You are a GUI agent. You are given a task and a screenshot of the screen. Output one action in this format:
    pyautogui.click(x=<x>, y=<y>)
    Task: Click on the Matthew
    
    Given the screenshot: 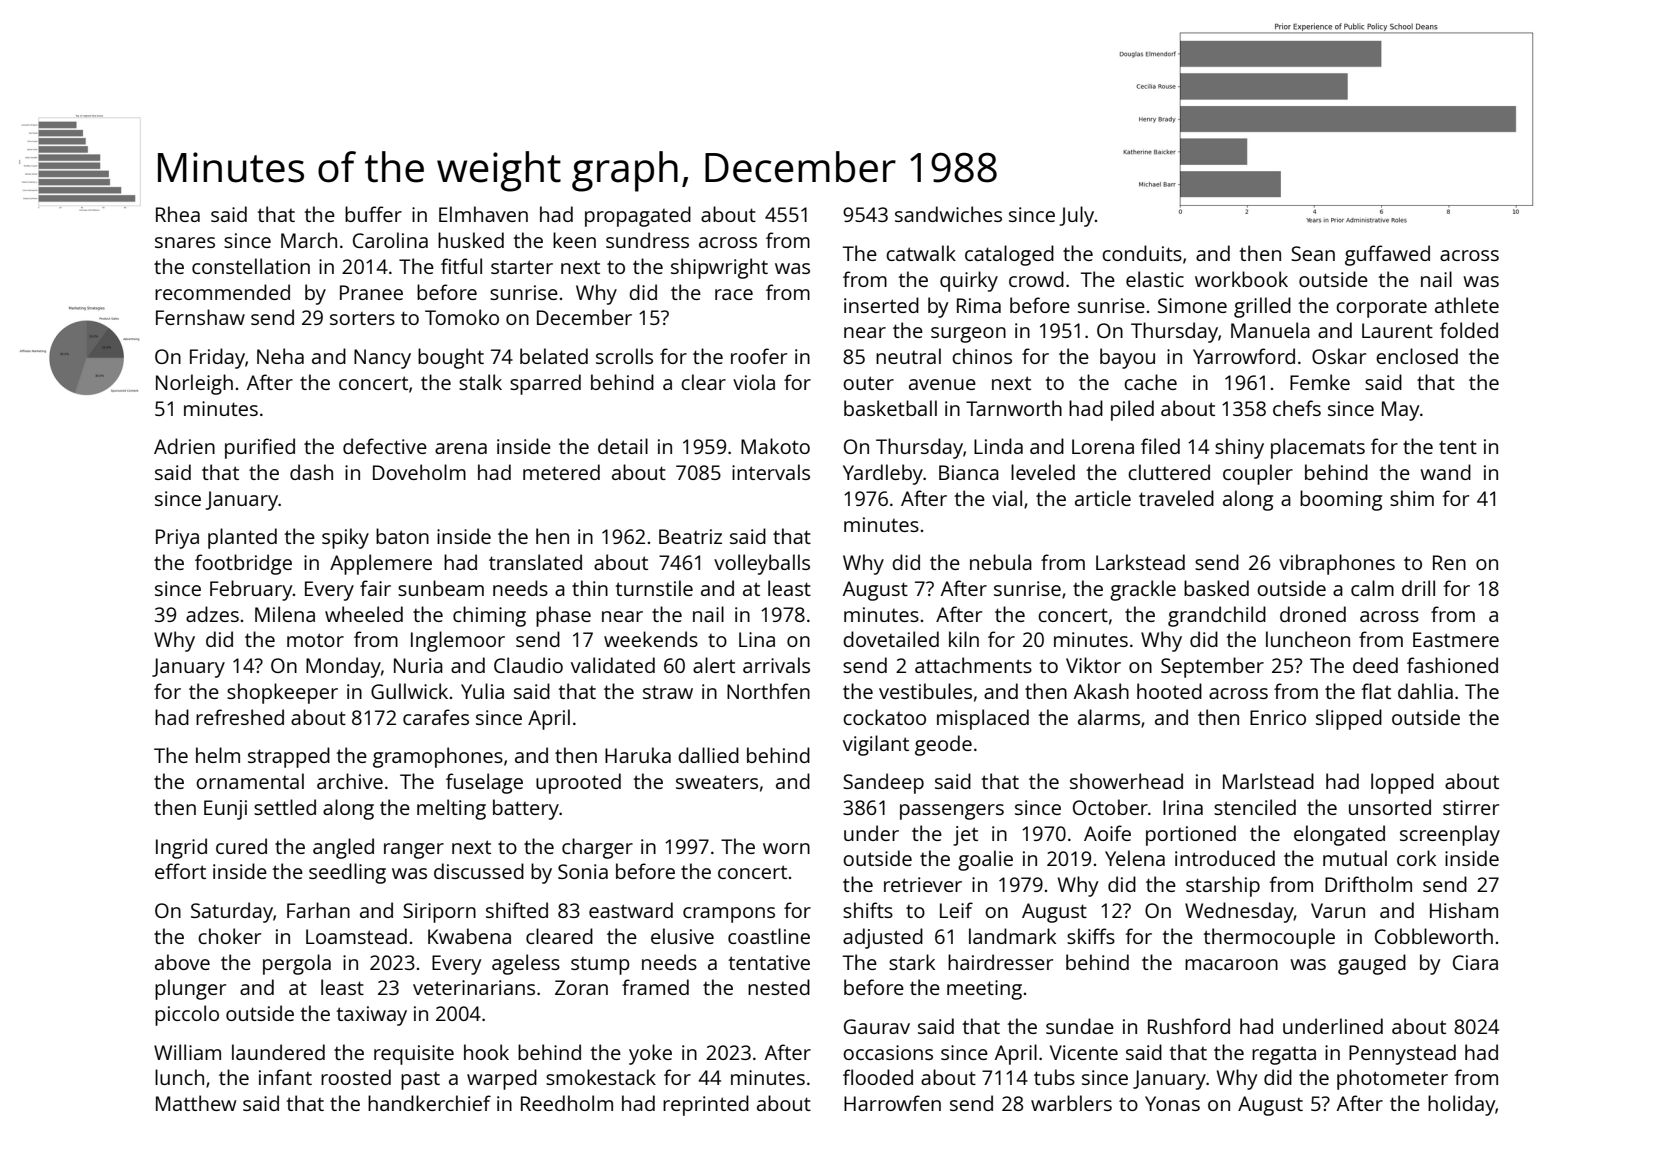 What is the action you would take?
    pyautogui.click(x=196, y=1103)
